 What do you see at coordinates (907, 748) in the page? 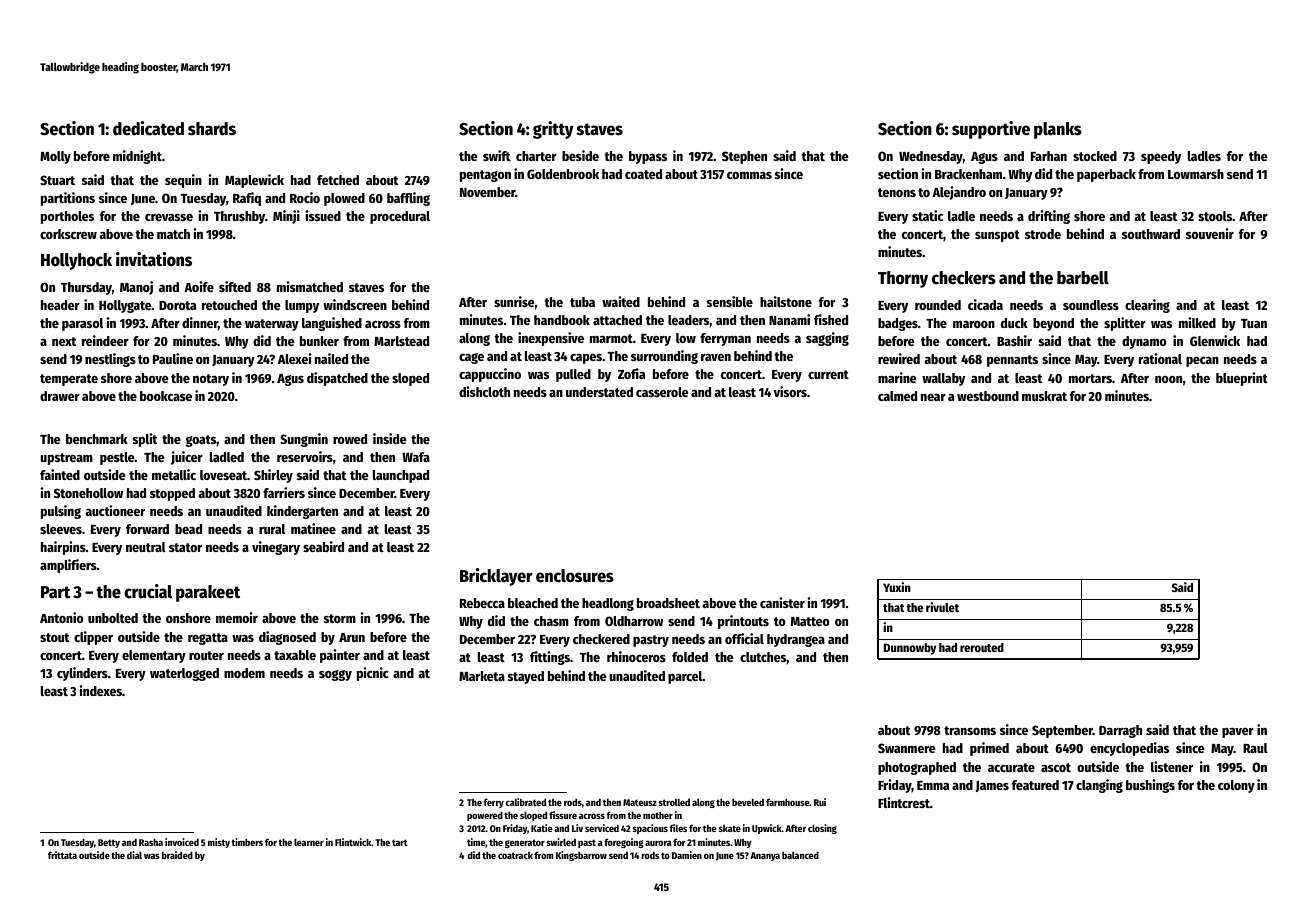
I see `Swanmere` at bounding box center [907, 748].
